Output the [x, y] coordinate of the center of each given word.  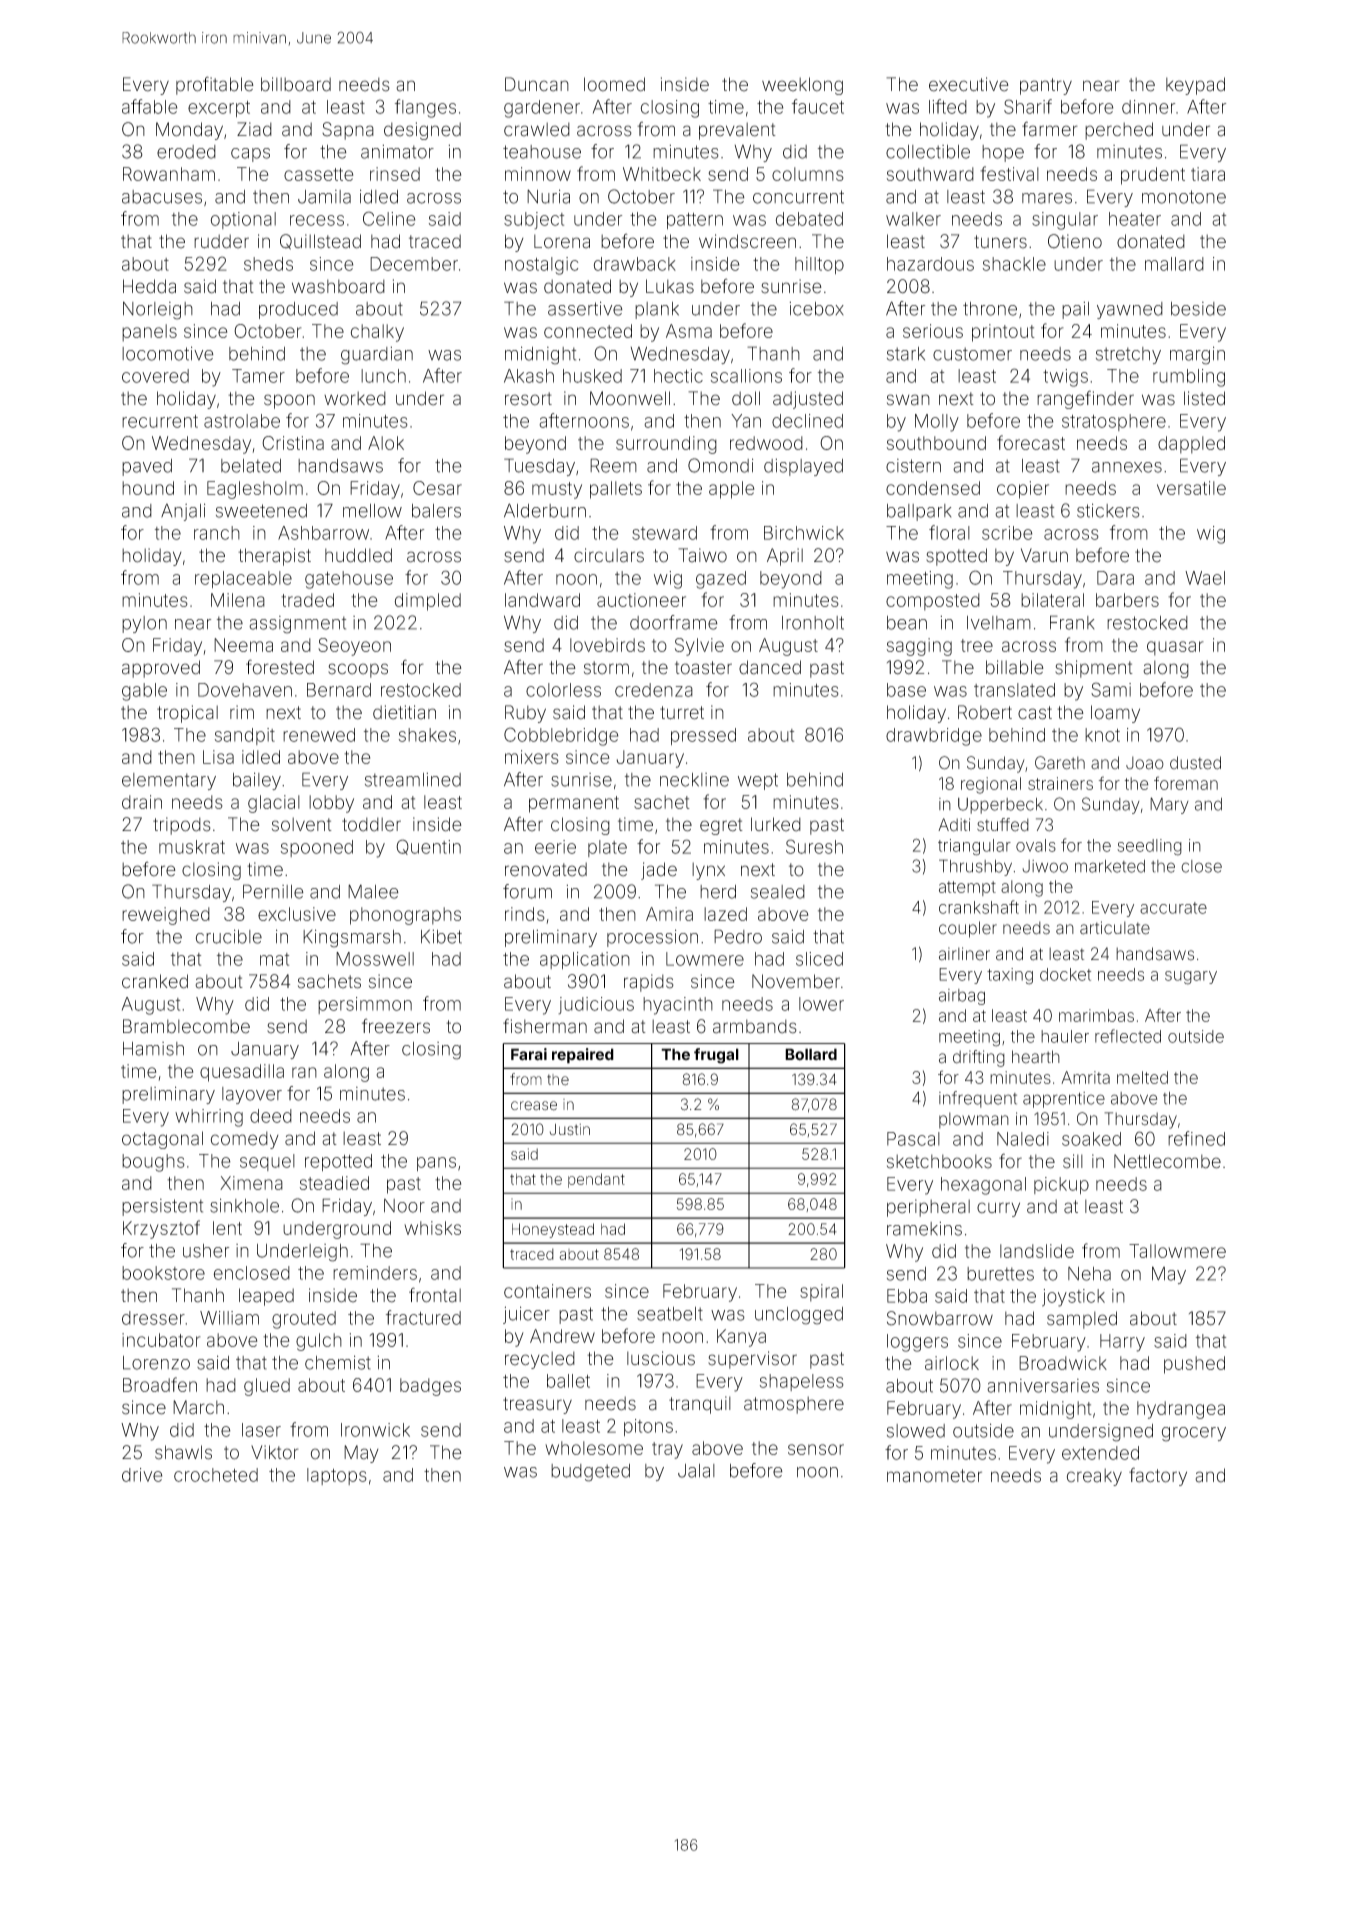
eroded [186, 152]
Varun [1044, 555]
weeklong [802, 86]
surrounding [666, 445]
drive [142, 1475]
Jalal [696, 1471]
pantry [1046, 86]
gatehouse [349, 580]
